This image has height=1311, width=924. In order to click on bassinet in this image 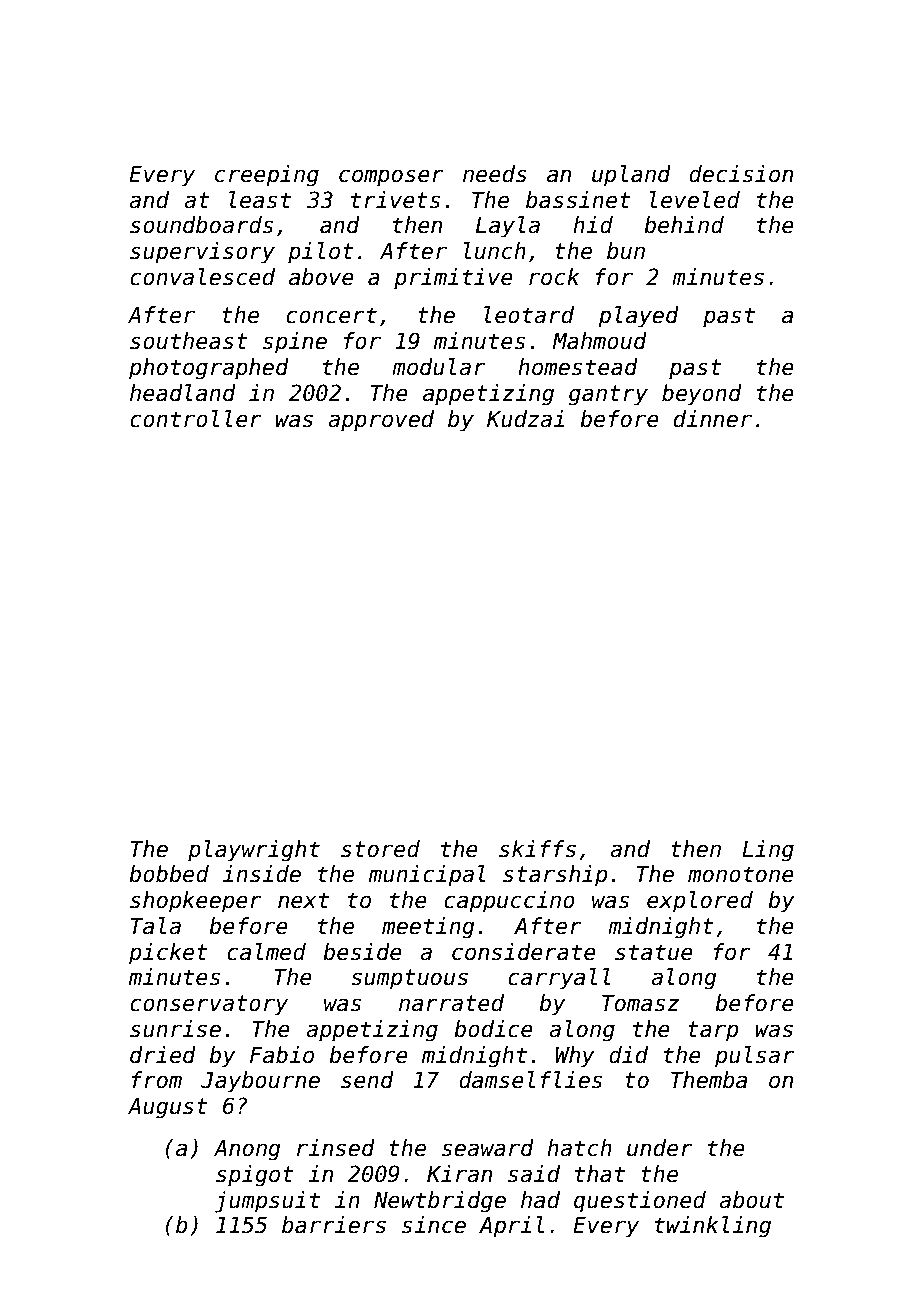, I will do `click(578, 200)`.
